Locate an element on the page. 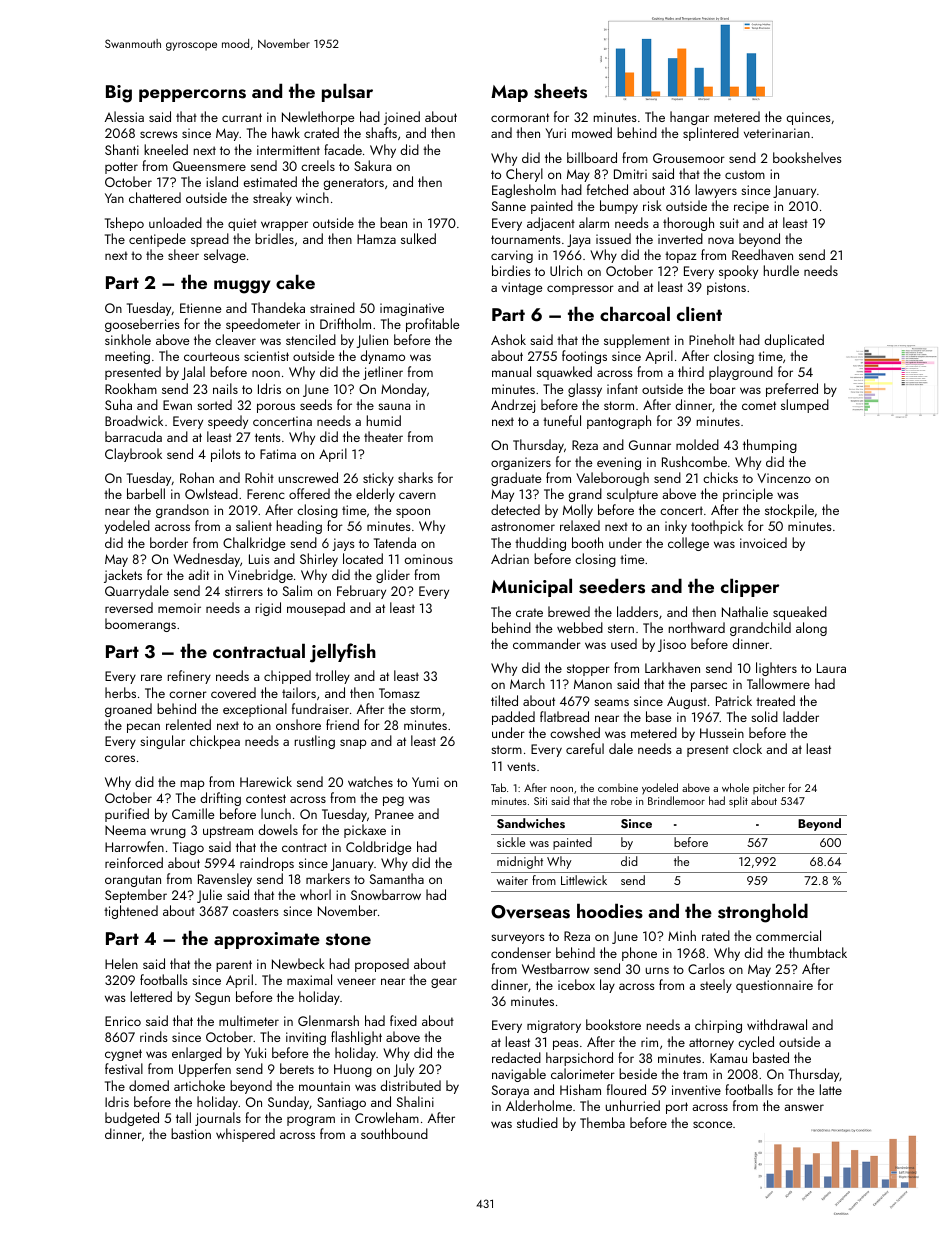 The height and width of the page is (1233, 952). sheets is located at coordinates (560, 91).
